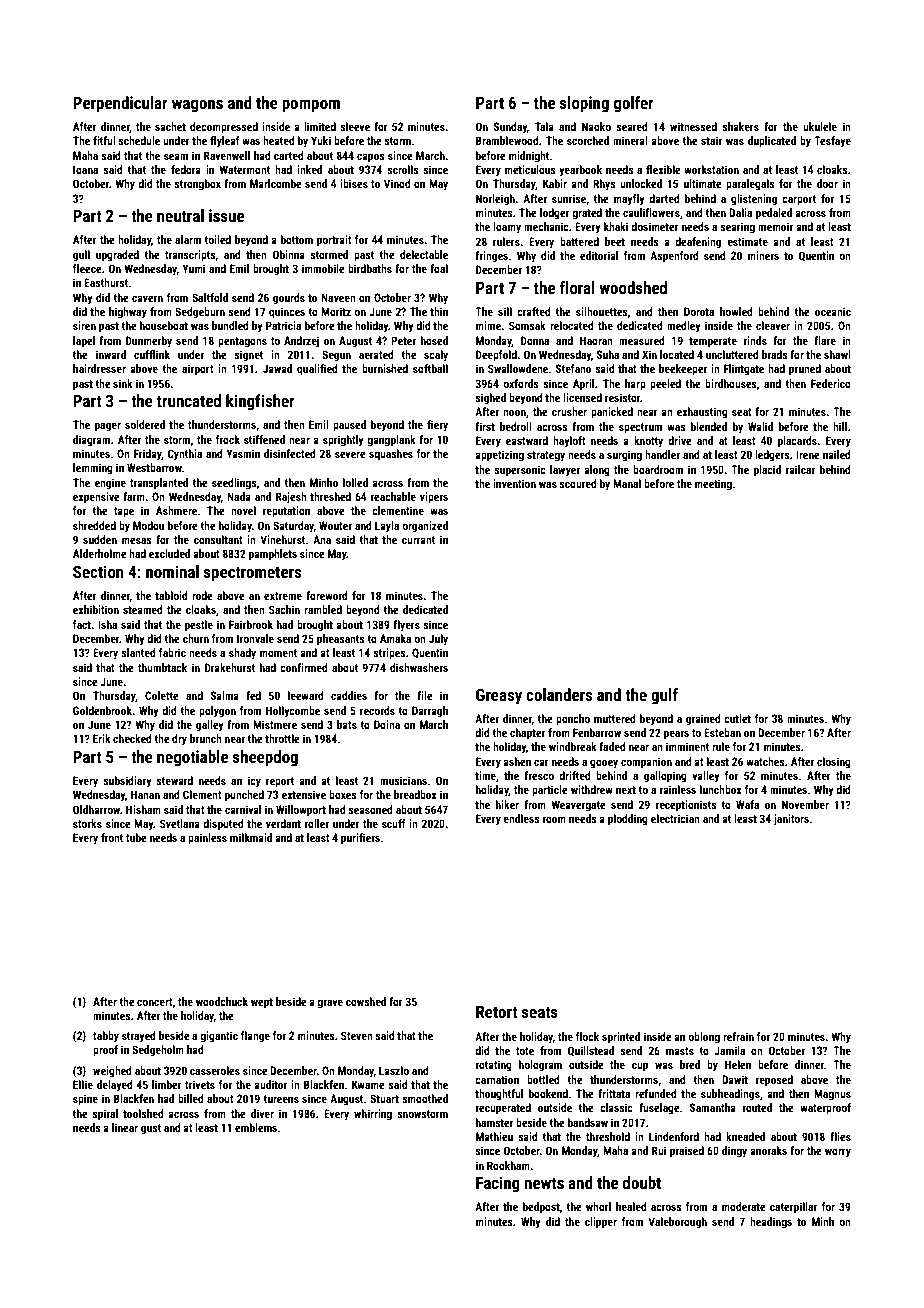  What do you see at coordinates (192, 758) in the screenshot?
I see `negotiable` at bounding box center [192, 758].
